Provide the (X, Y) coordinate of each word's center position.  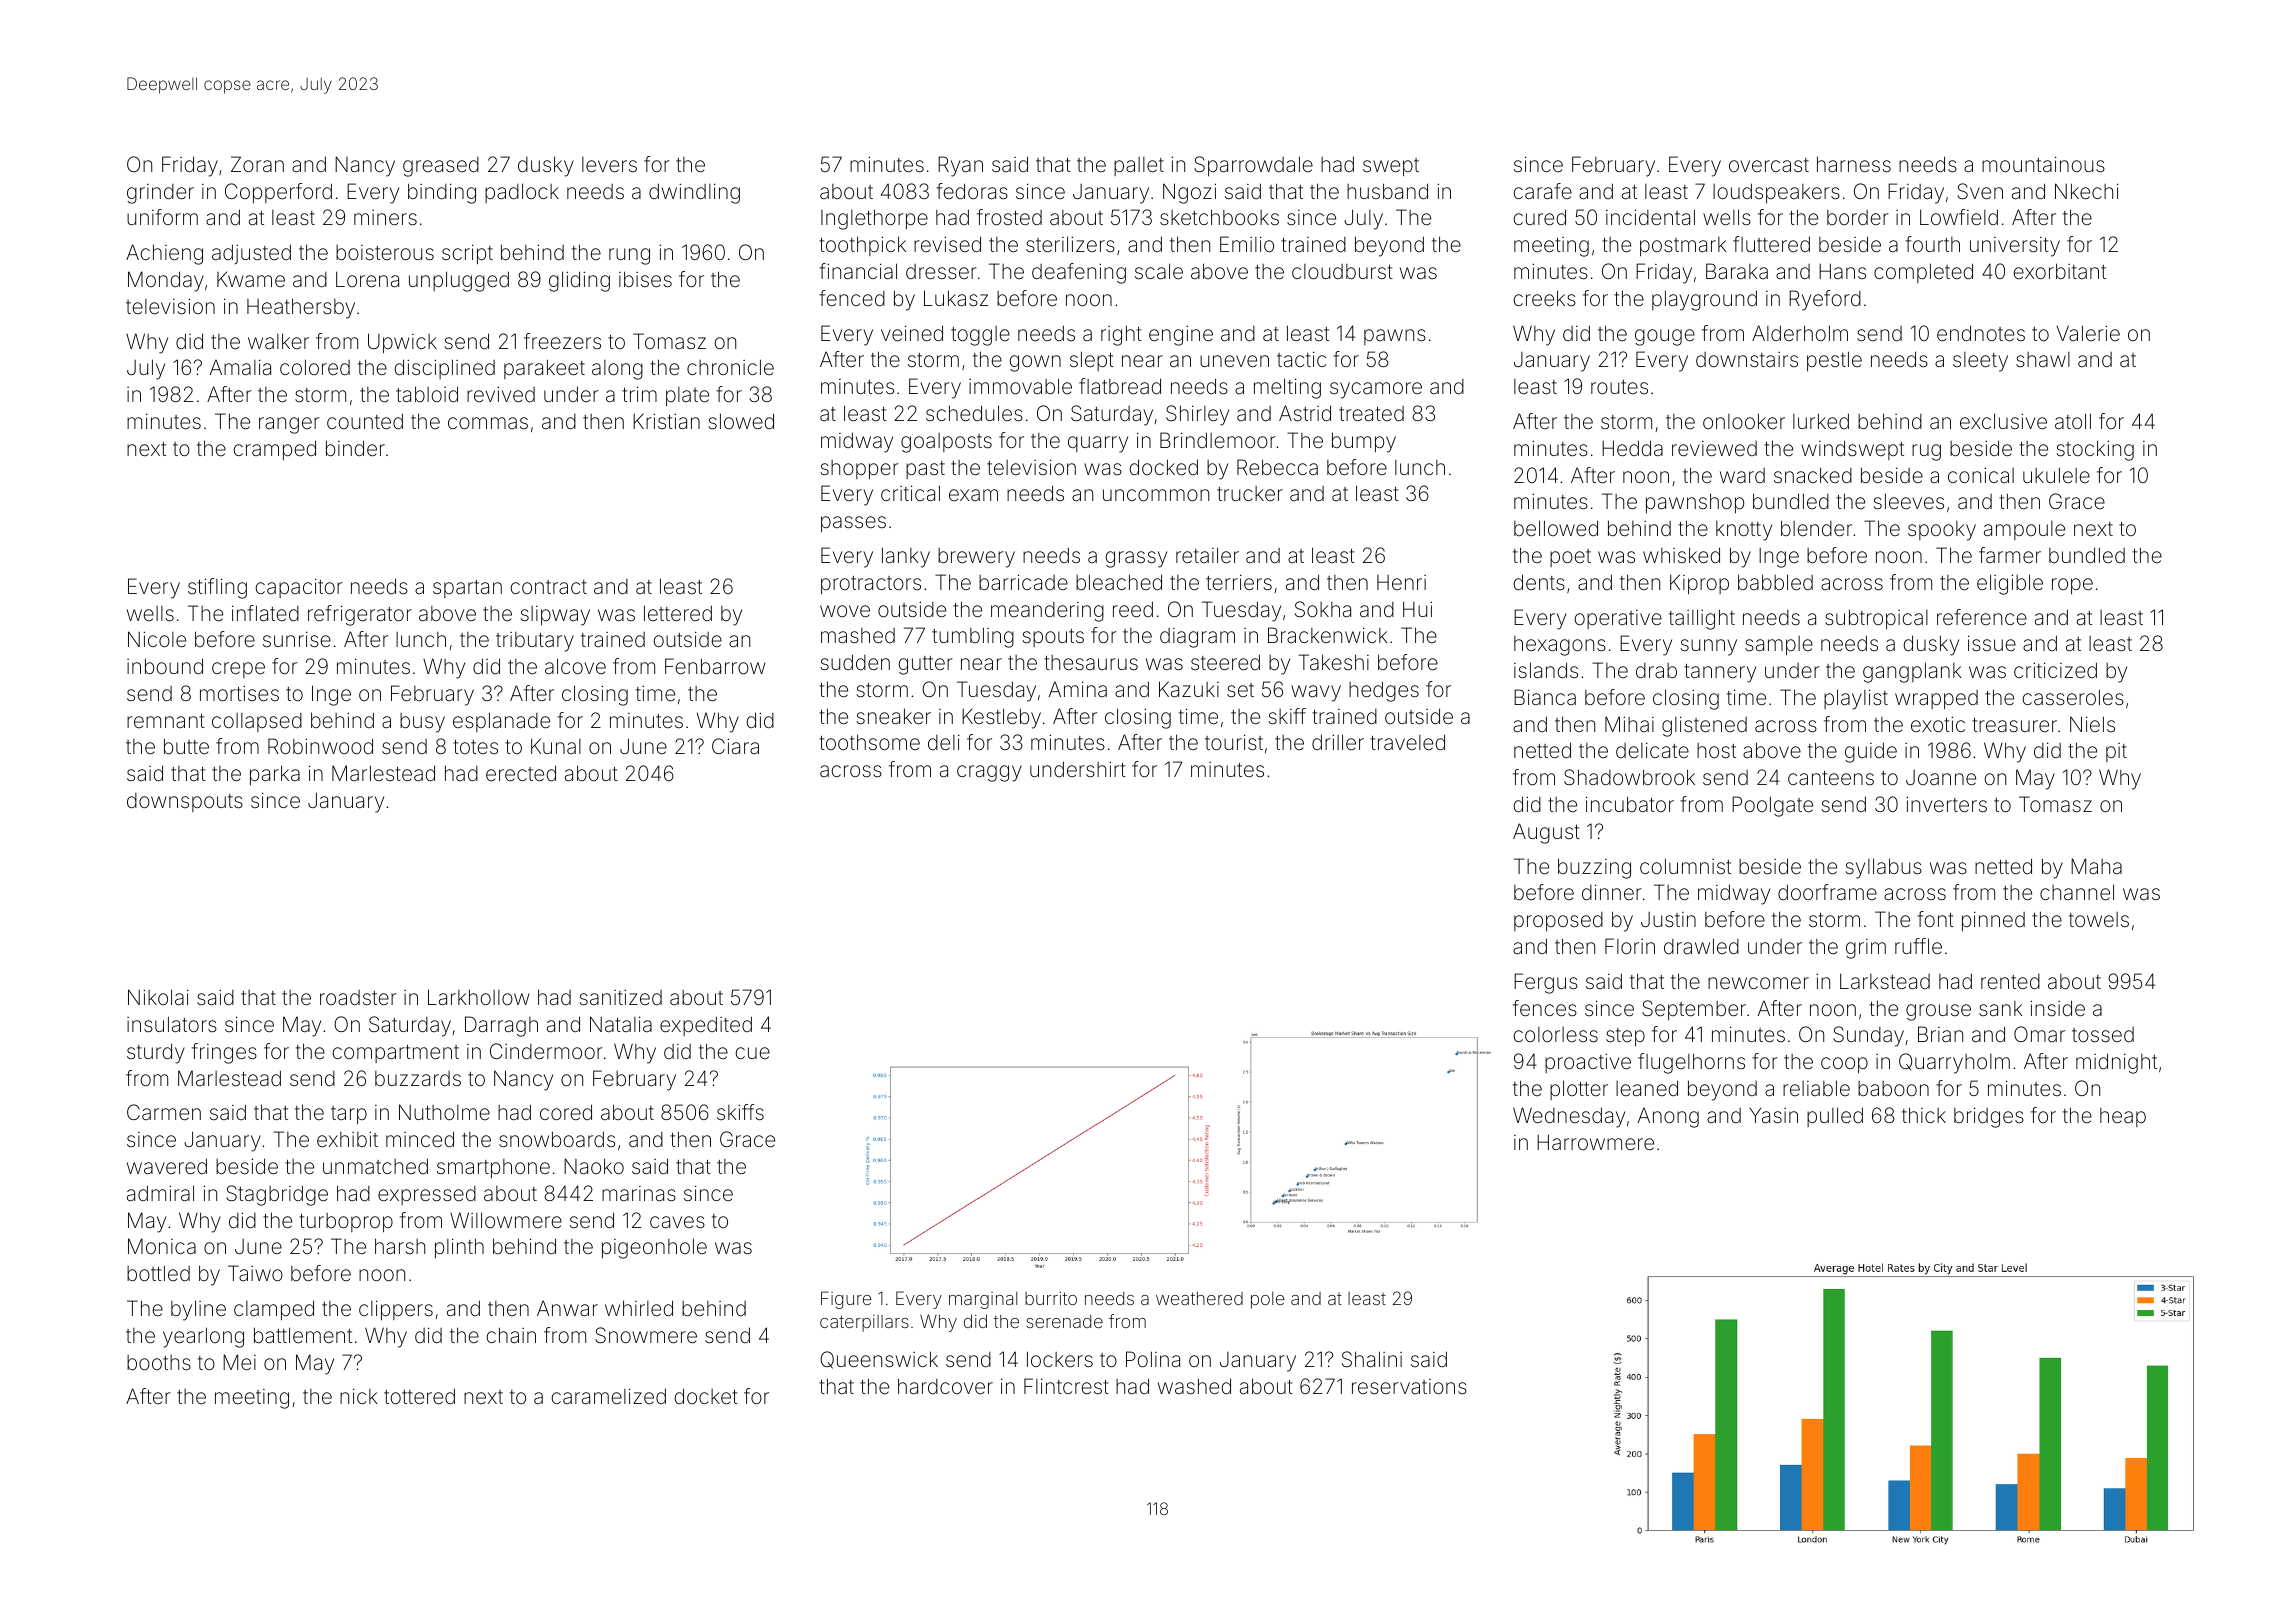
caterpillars (864, 1323)
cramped (274, 450)
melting (1287, 388)
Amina (1078, 689)
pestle (1834, 361)
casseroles (2073, 697)
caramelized (608, 1396)
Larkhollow (478, 997)
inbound (165, 666)
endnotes (1981, 333)
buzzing (1594, 868)
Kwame (251, 279)
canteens (1831, 778)
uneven (1234, 361)
